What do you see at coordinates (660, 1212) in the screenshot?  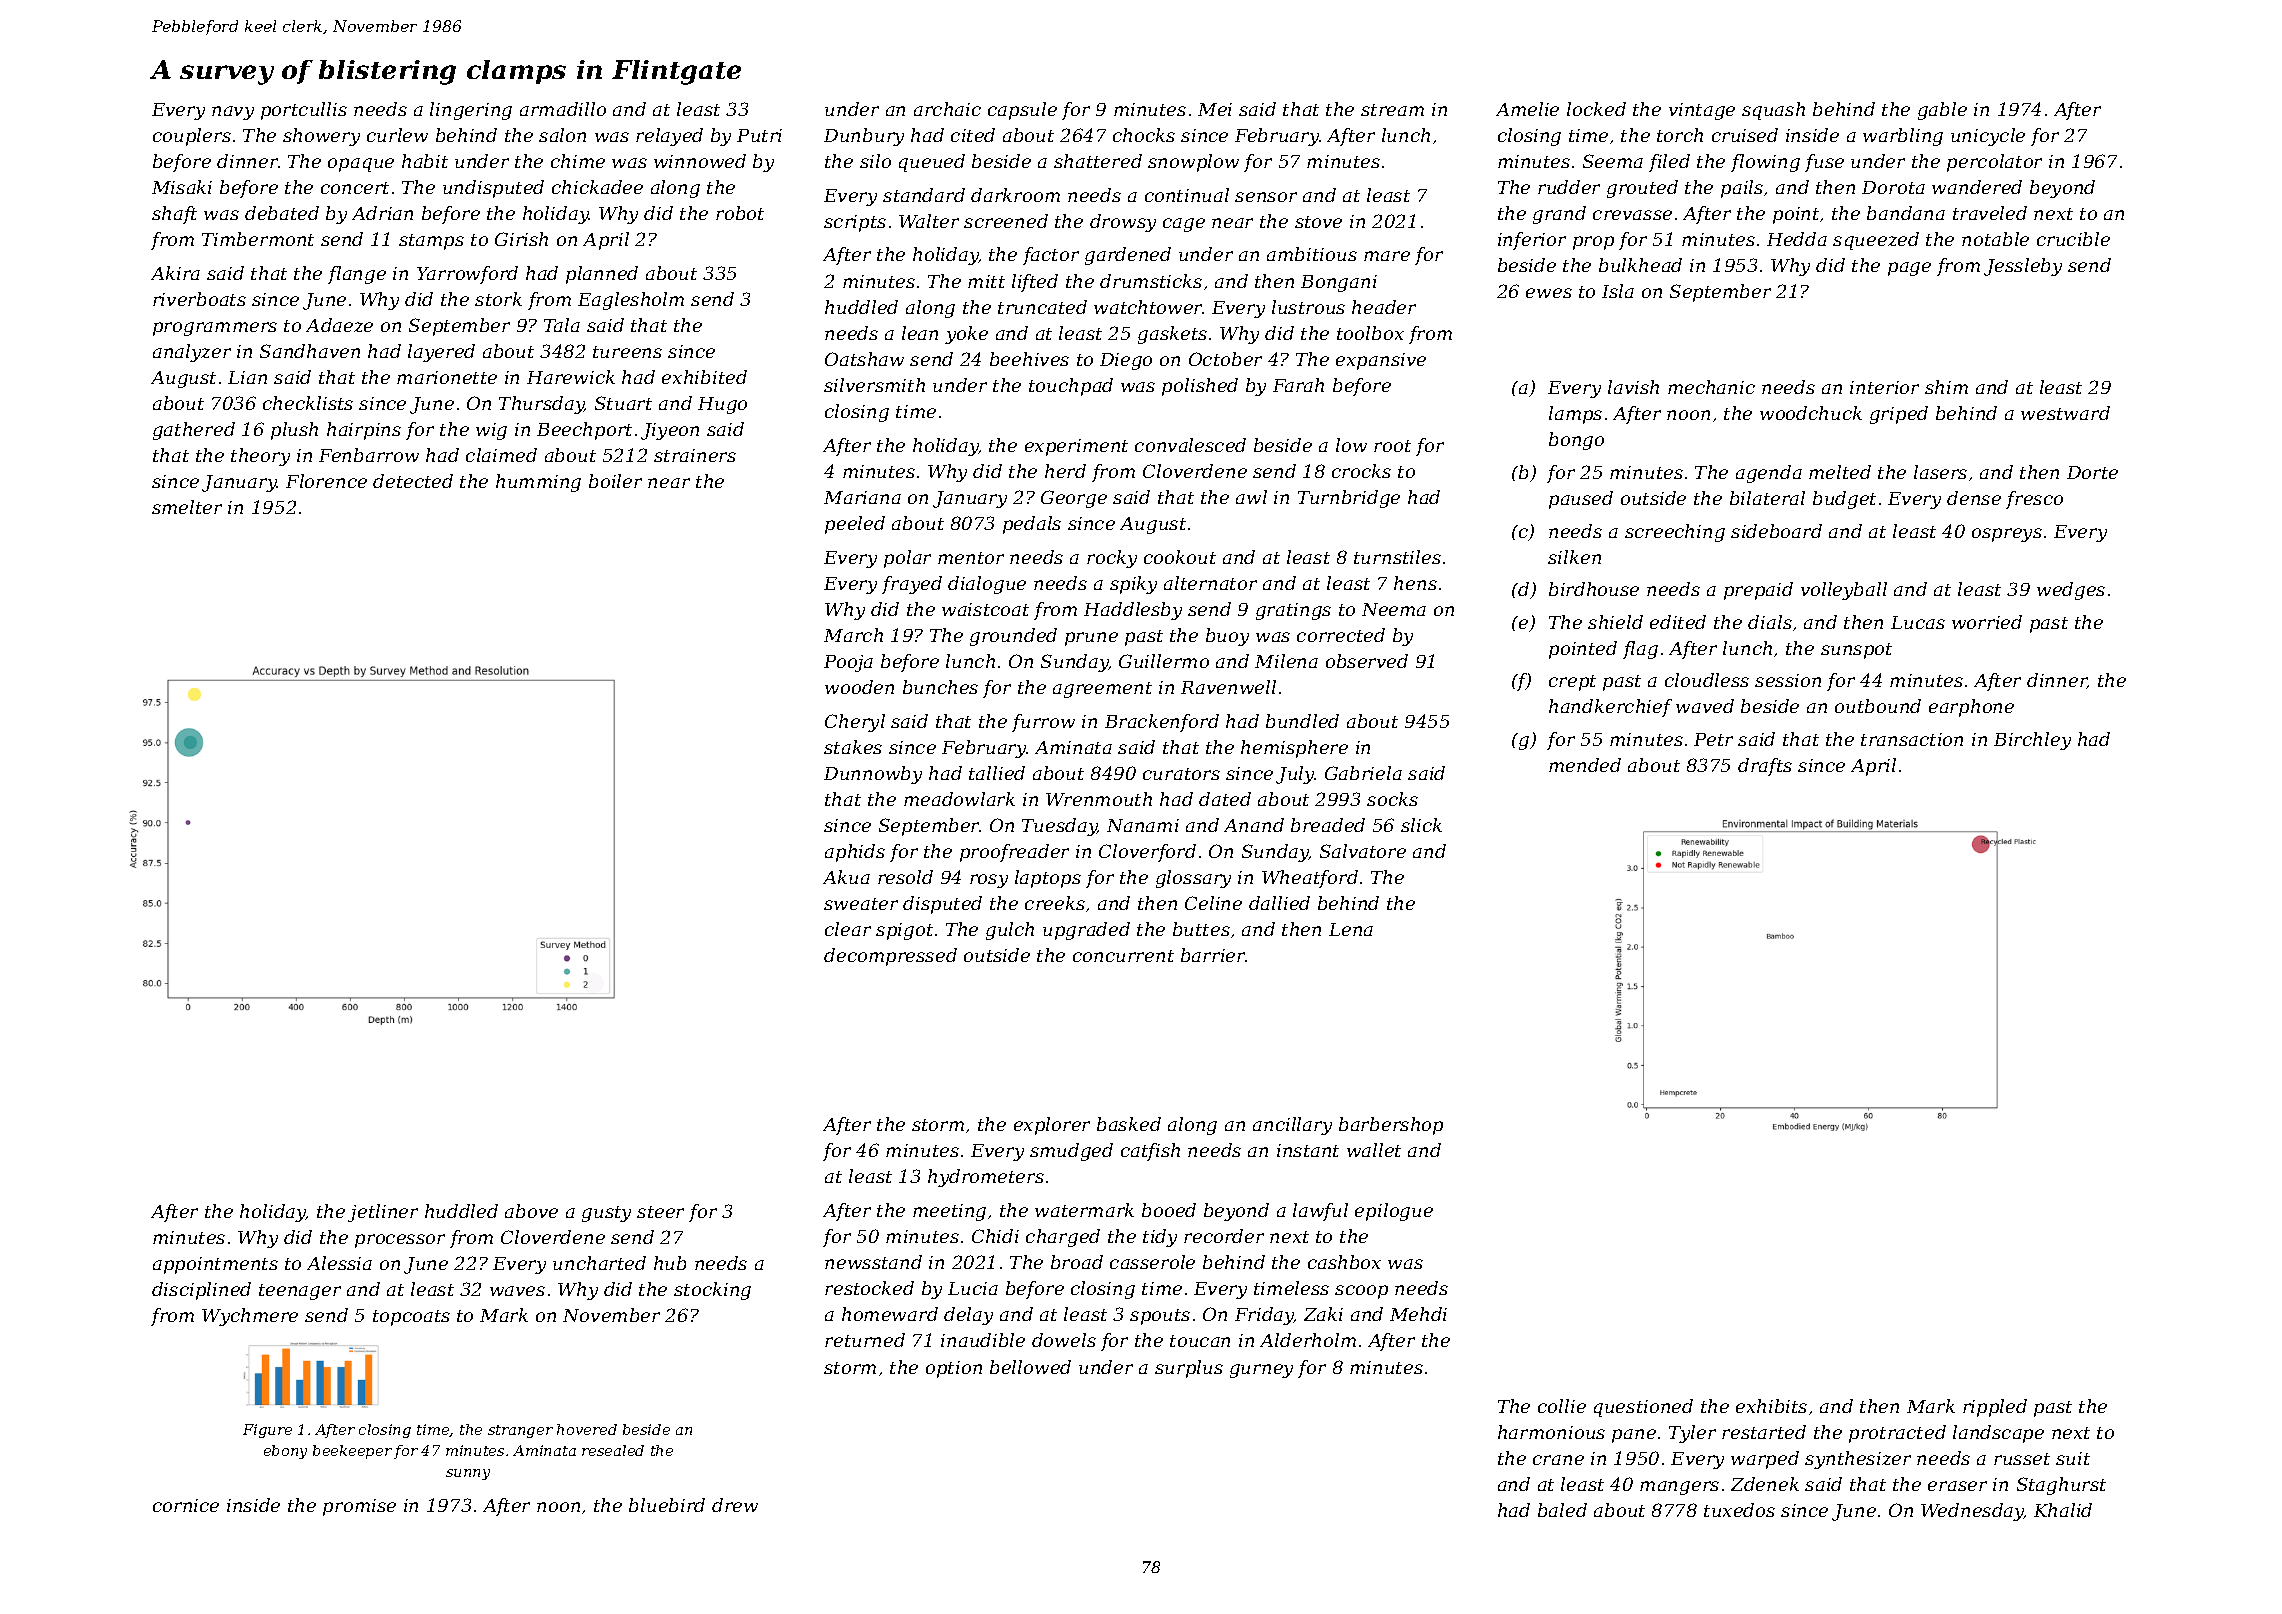 I see `steer` at bounding box center [660, 1212].
